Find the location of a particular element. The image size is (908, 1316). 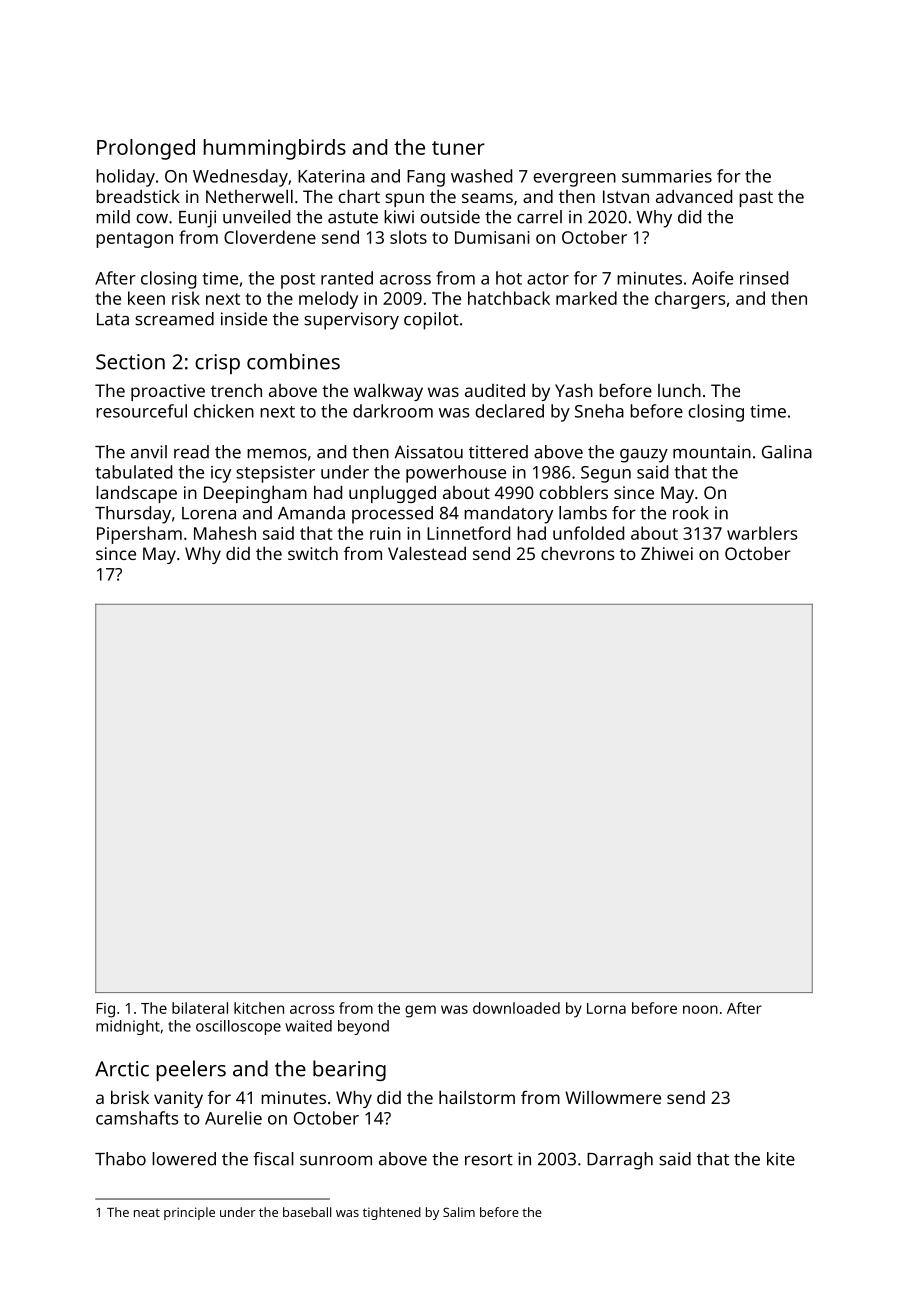

gauzy is located at coordinates (644, 456).
